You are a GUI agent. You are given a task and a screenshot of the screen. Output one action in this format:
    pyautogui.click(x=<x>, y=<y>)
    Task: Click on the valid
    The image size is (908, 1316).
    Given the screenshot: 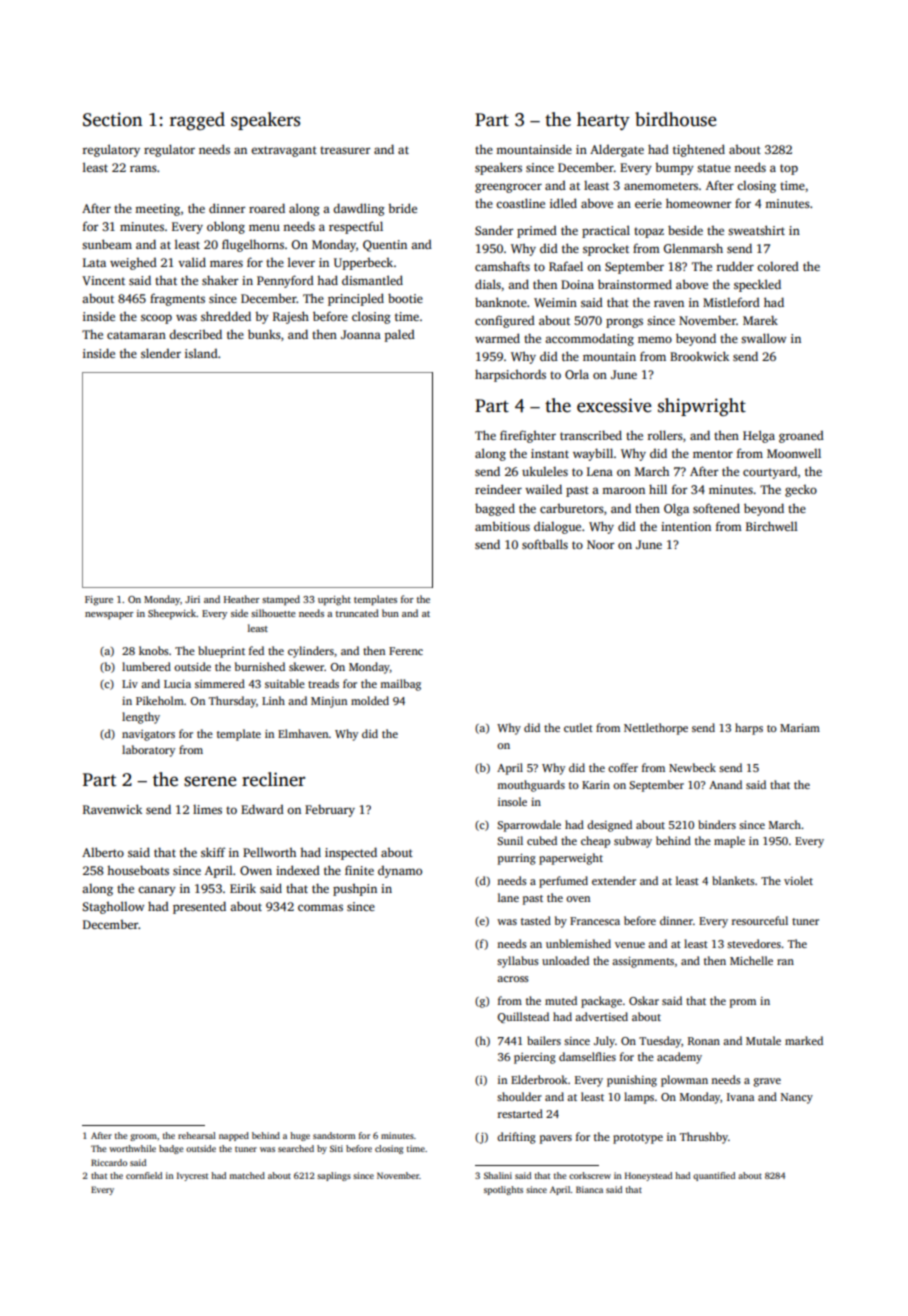 What is the action you would take?
    pyautogui.click(x=192, y=262)
